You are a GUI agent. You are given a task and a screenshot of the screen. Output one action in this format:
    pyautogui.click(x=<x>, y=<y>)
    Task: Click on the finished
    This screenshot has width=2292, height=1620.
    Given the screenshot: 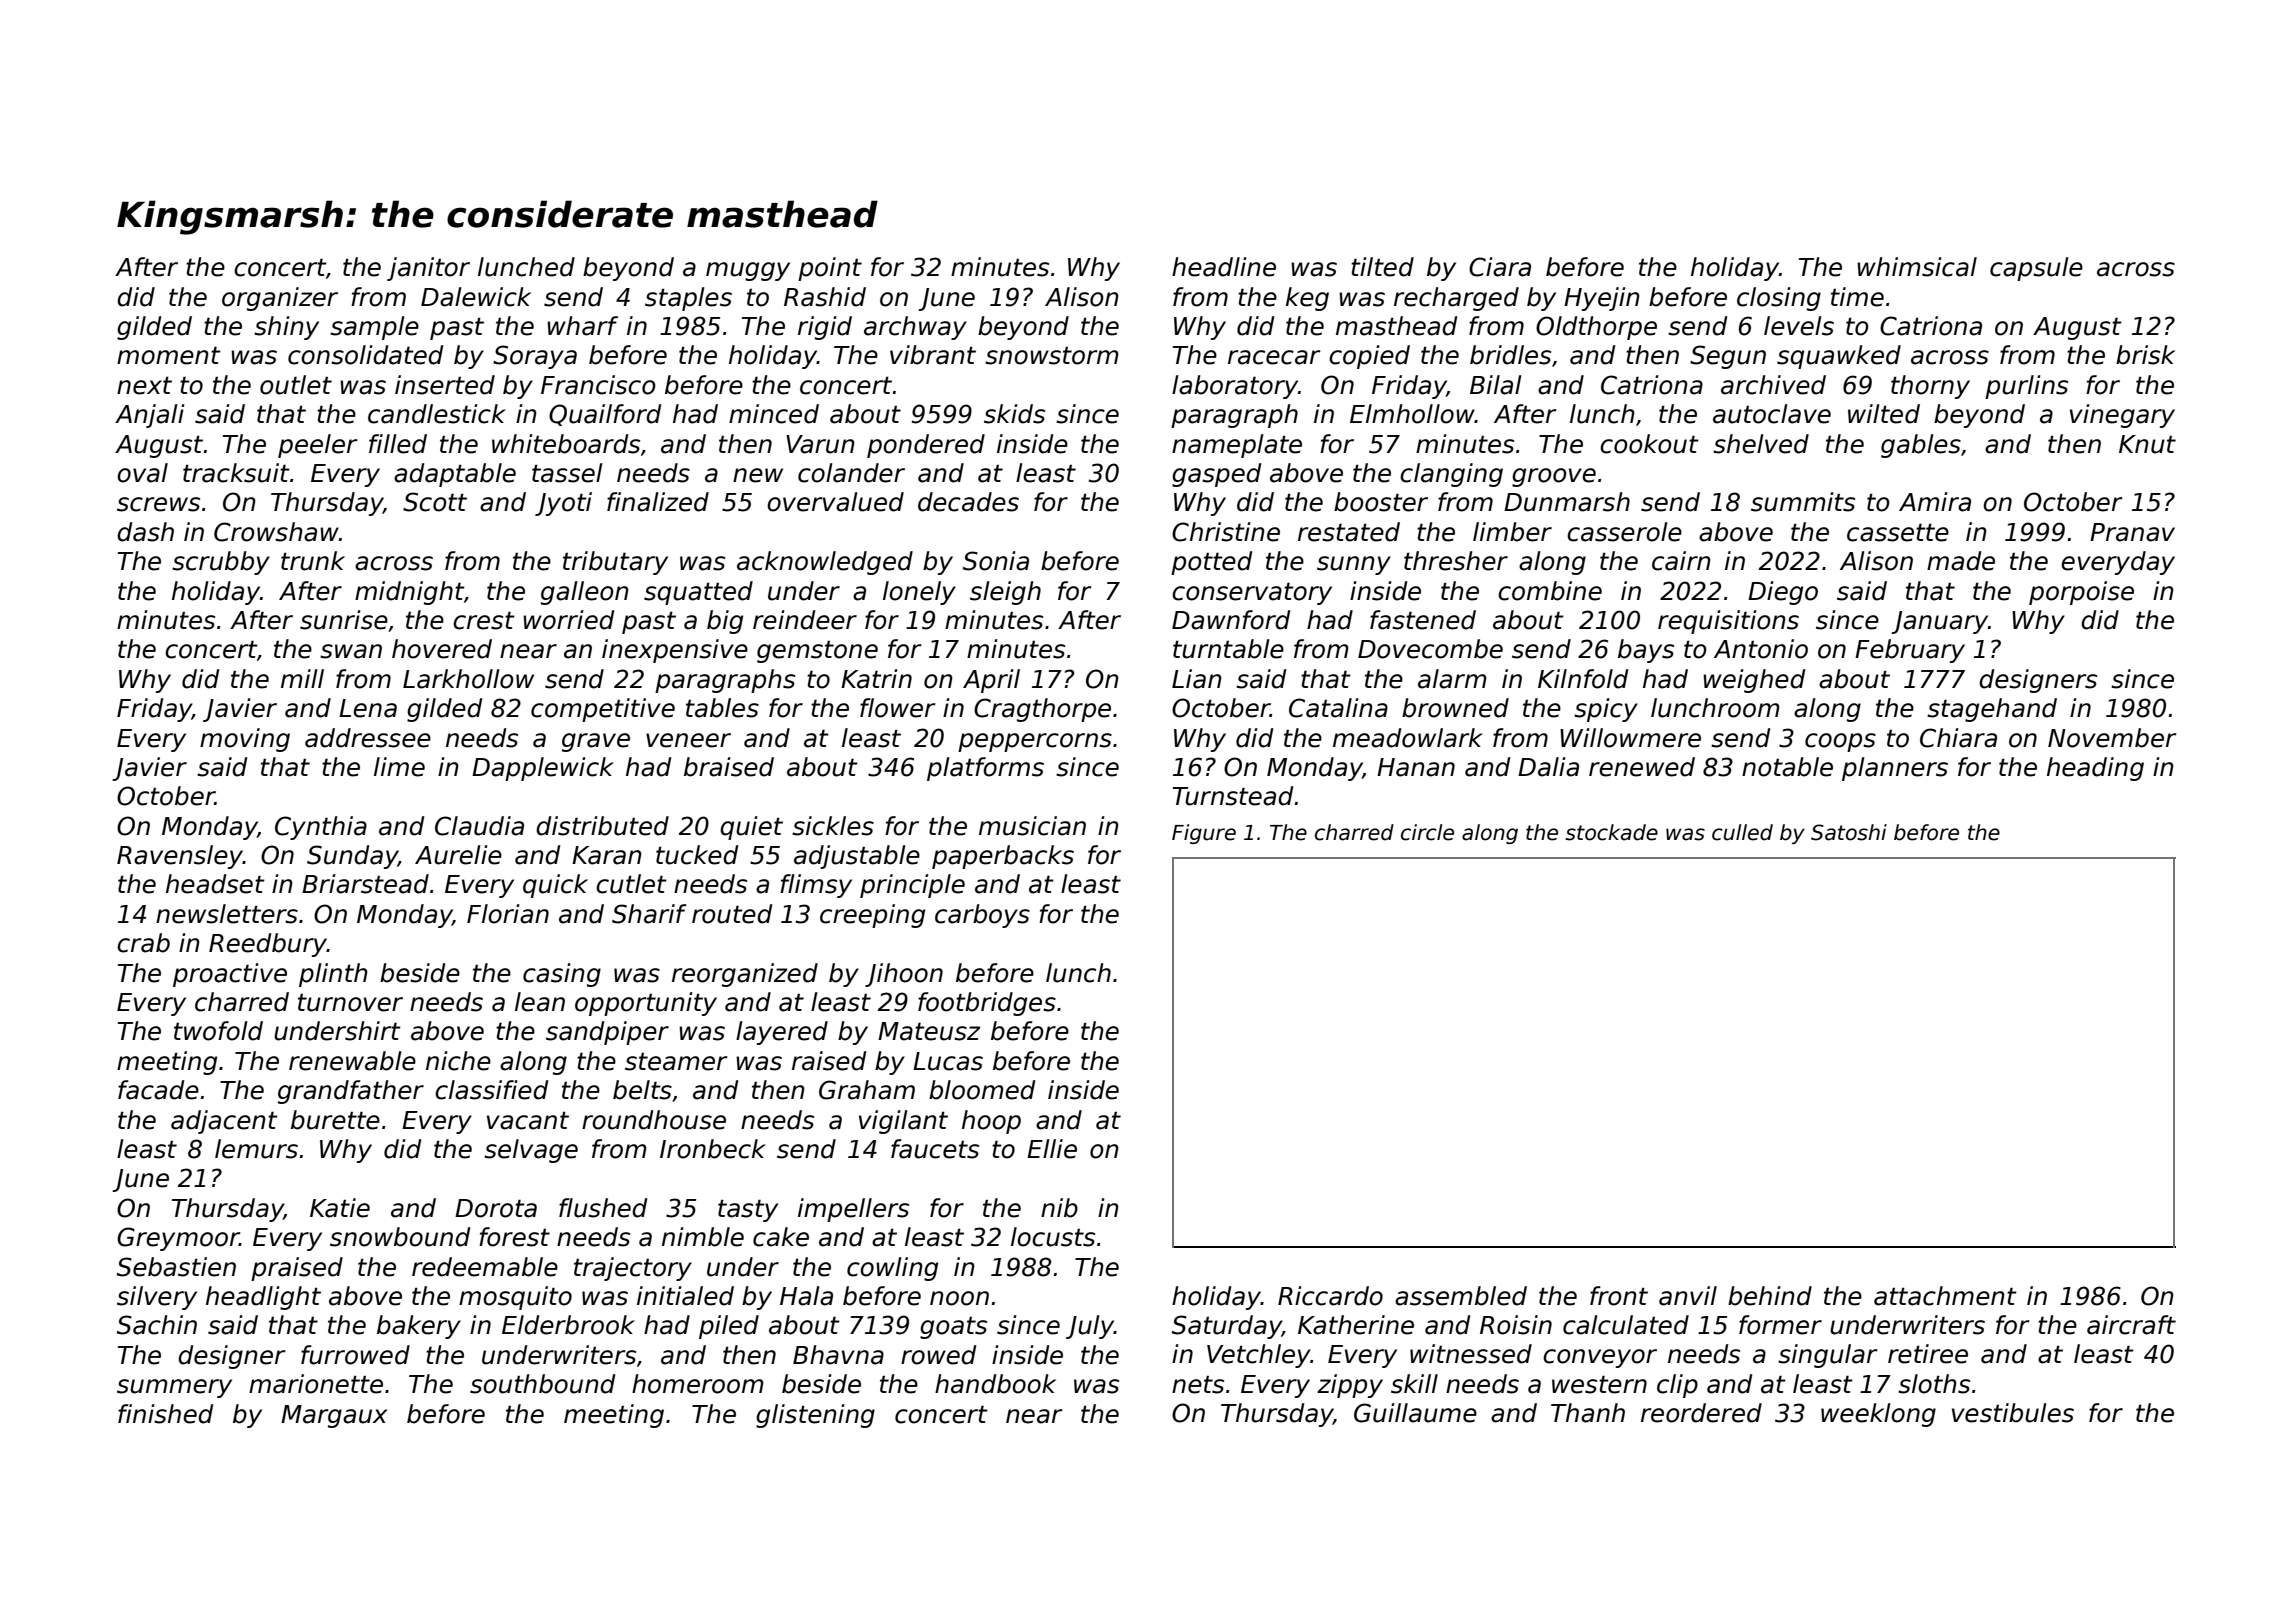 What is the action you would take?
    pyautogui.click(x=165, y=1414)
